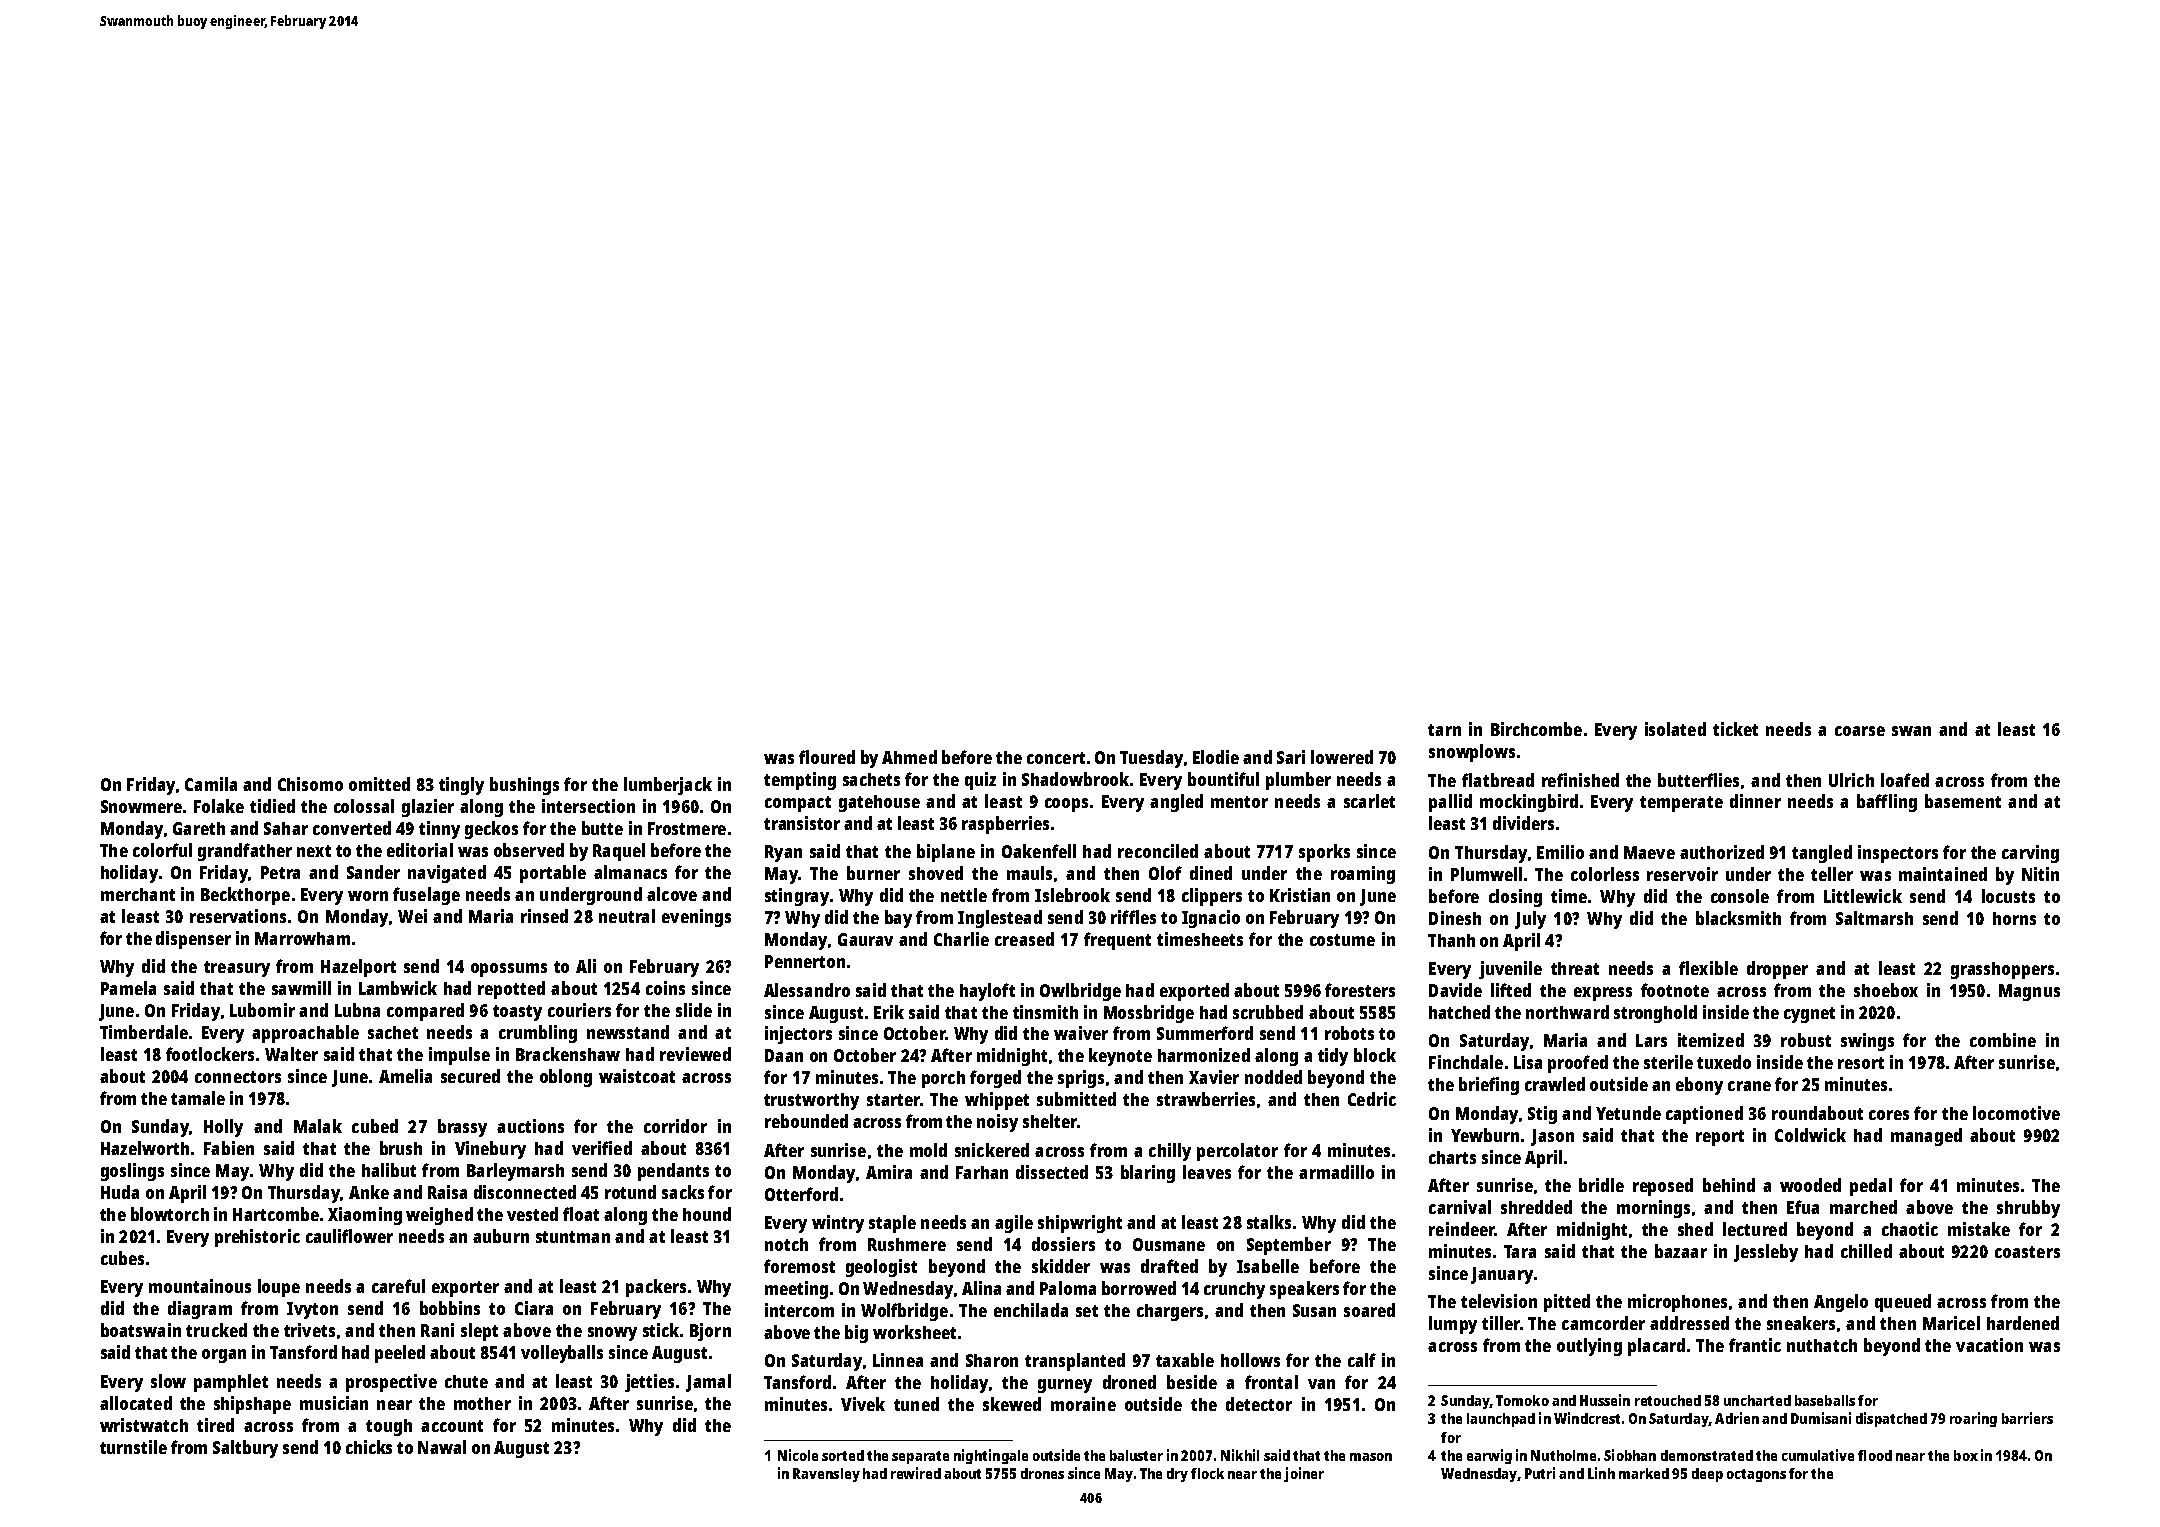 Image resolution: width=2160 pixels, height=1527 pixels. I want to click on roaring, so click(1973, 1419).
